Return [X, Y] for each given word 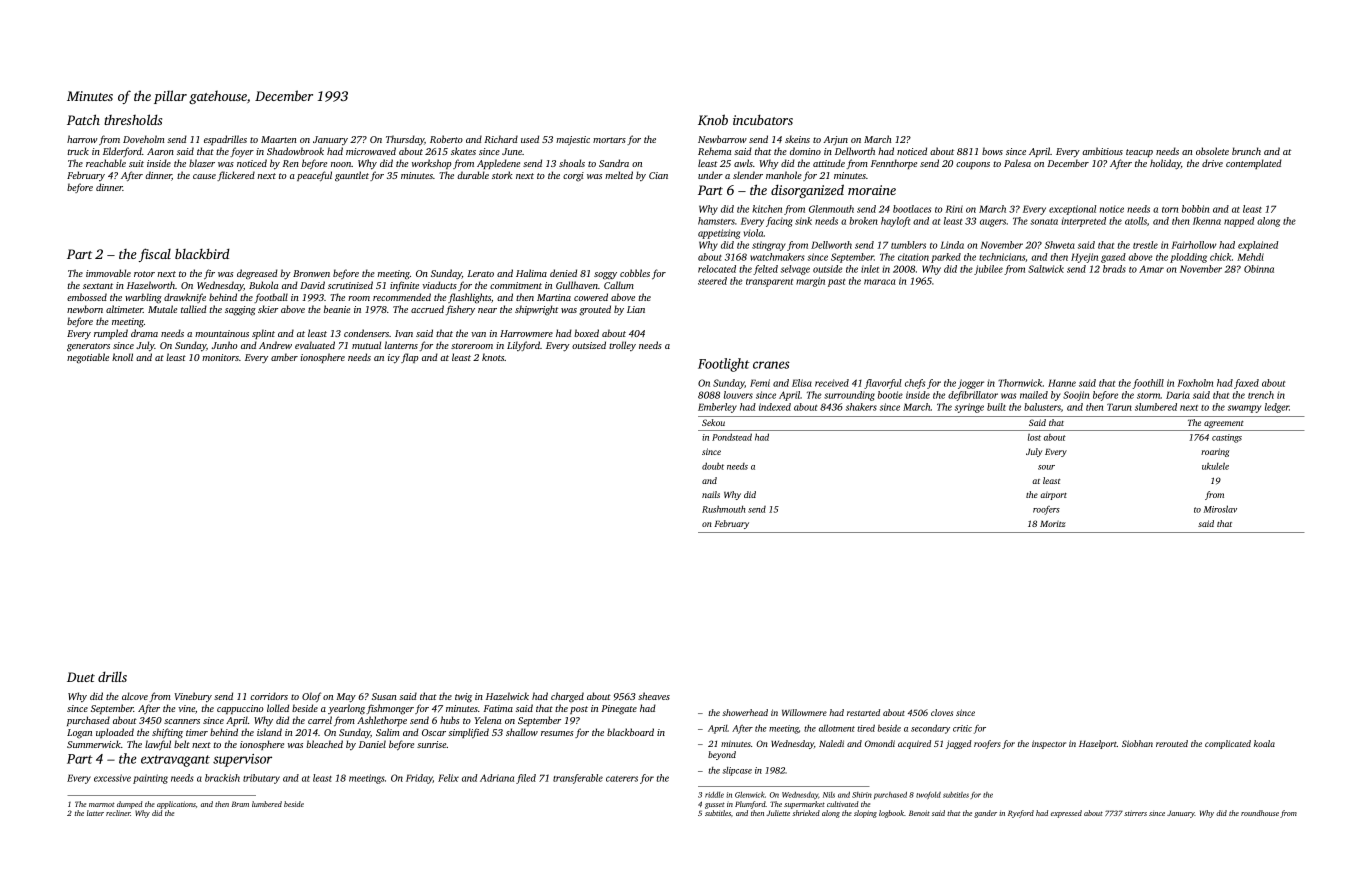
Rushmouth [723, 509]
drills [112, 676]
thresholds [133, 119]
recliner [118, 813]
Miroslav [1220, 509]
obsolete [1212, 151]
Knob [713, 119]
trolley [622, 346]
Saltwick [1046, 269]
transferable [578, 779]
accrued [427, 309]
